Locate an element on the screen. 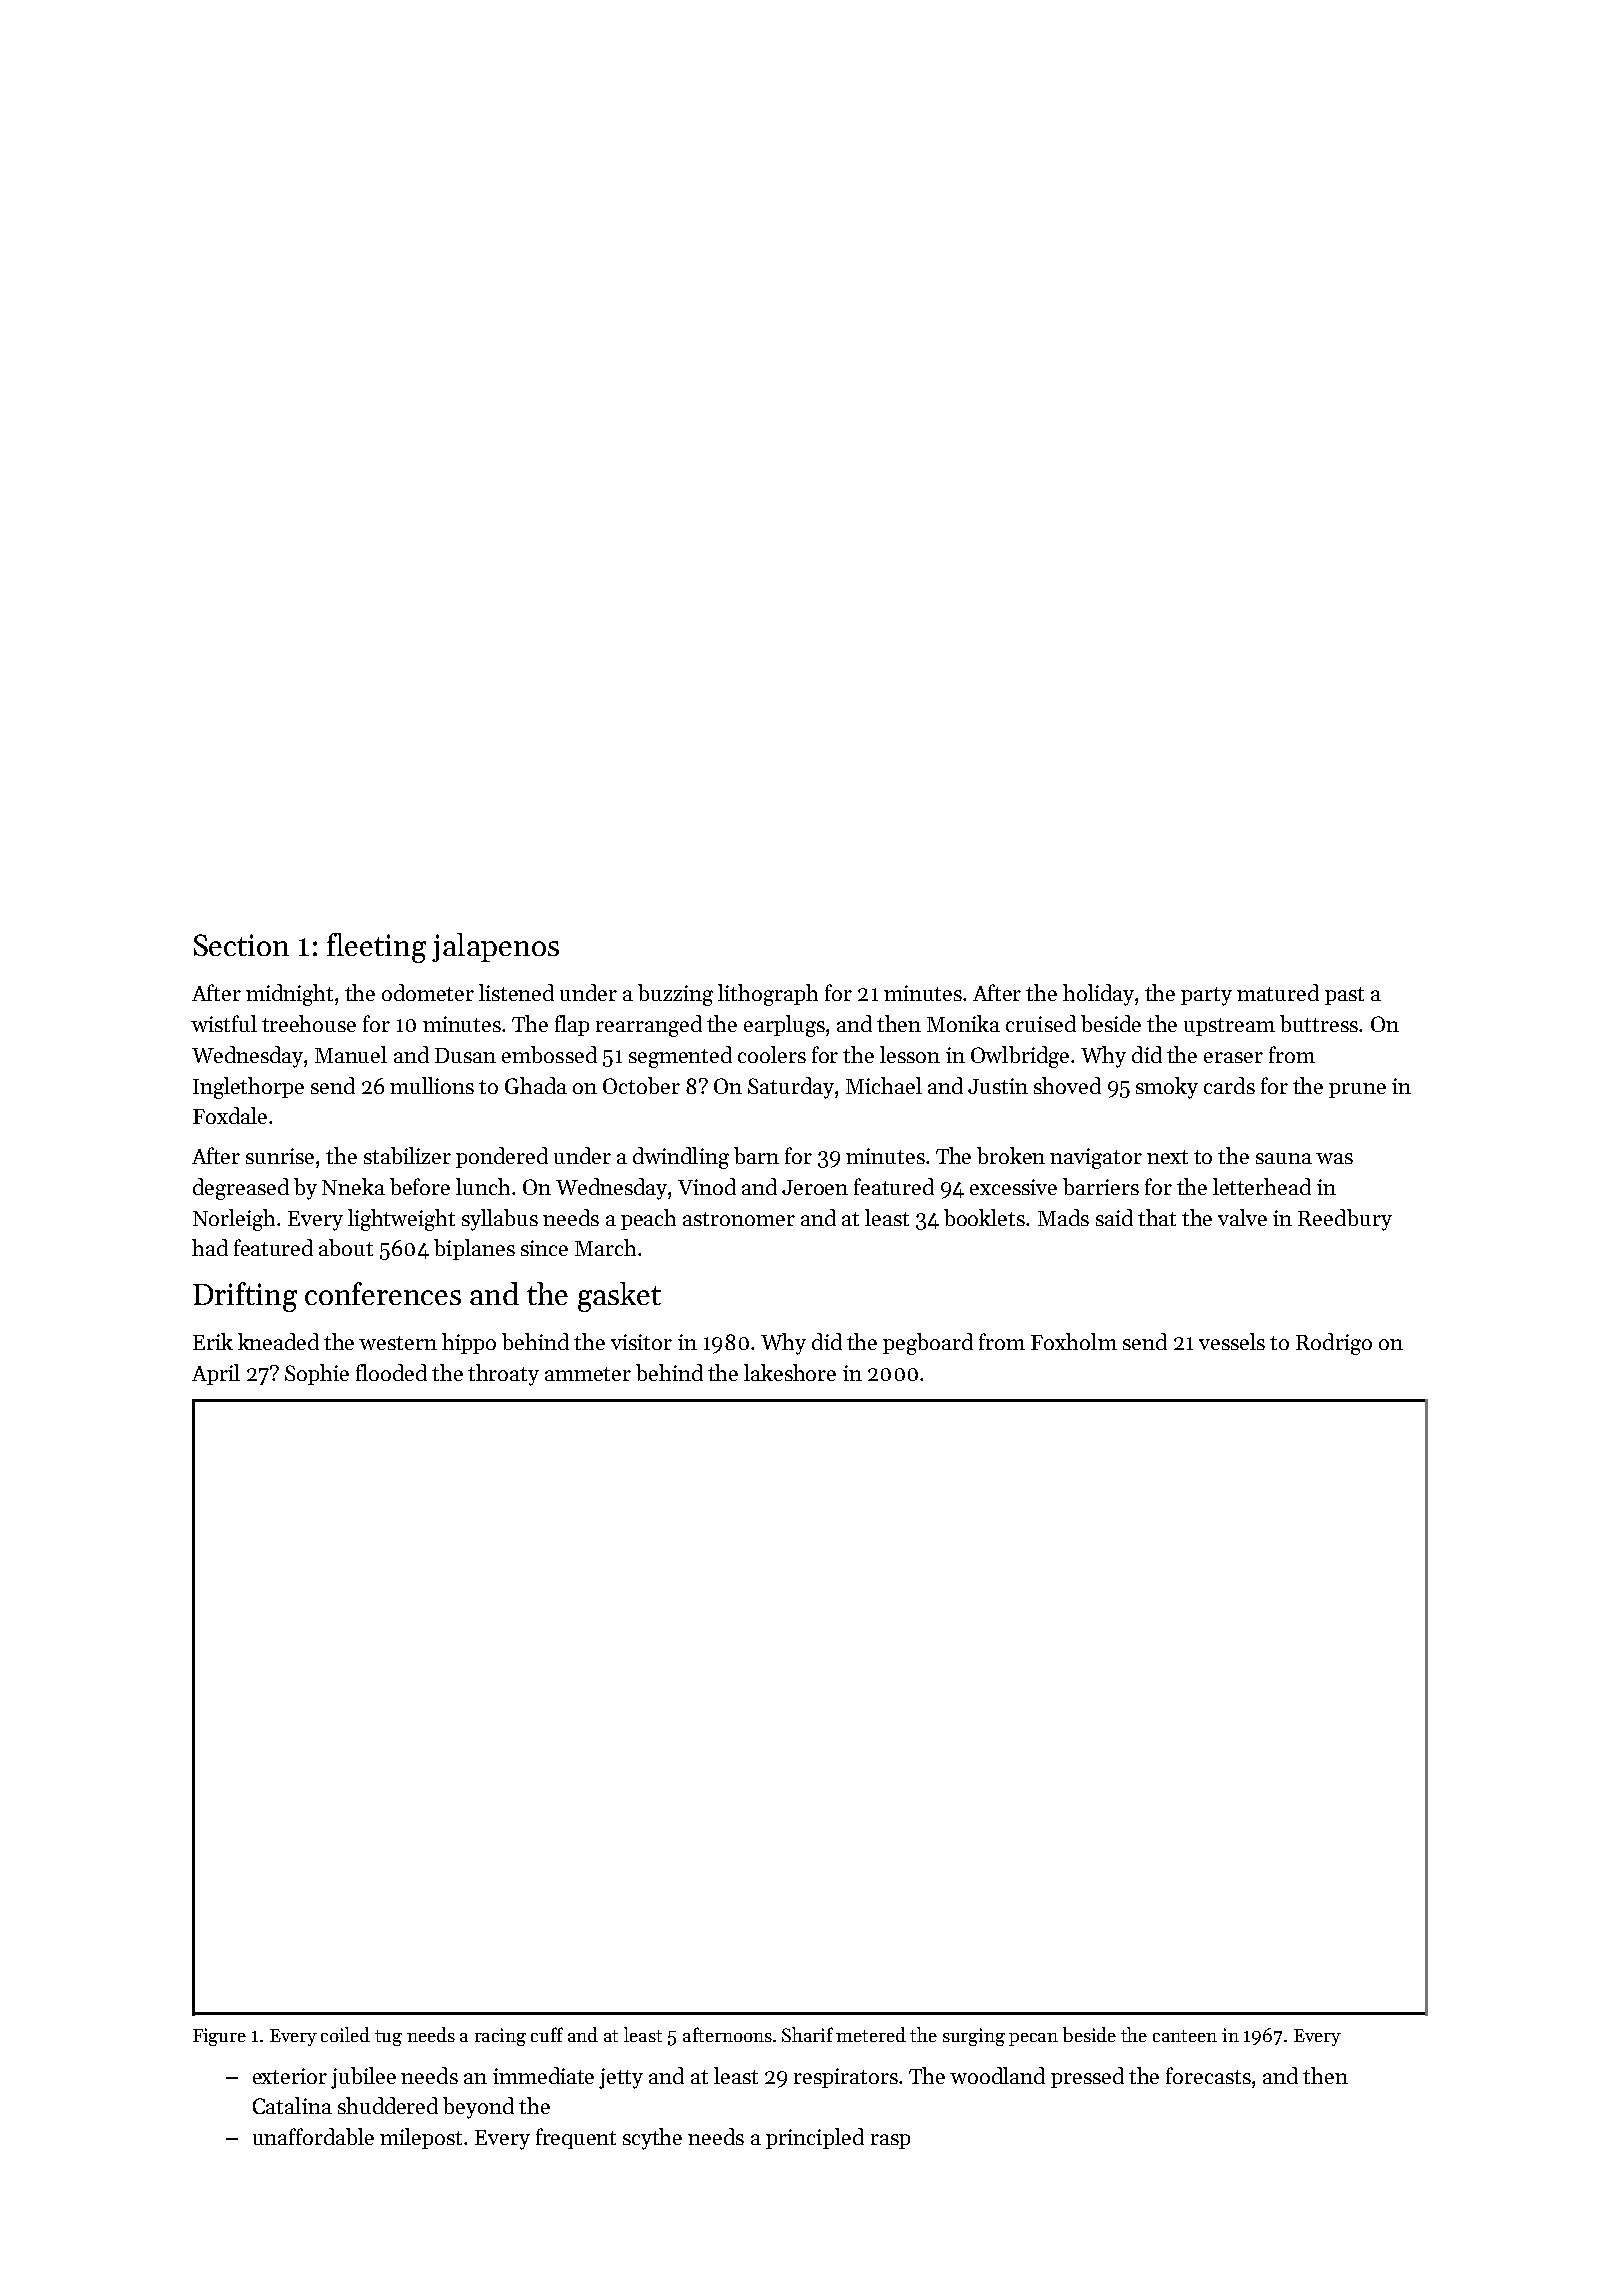 This screenshot has width=1620, height=2292. principled is located at coordinates (815, 2138).
